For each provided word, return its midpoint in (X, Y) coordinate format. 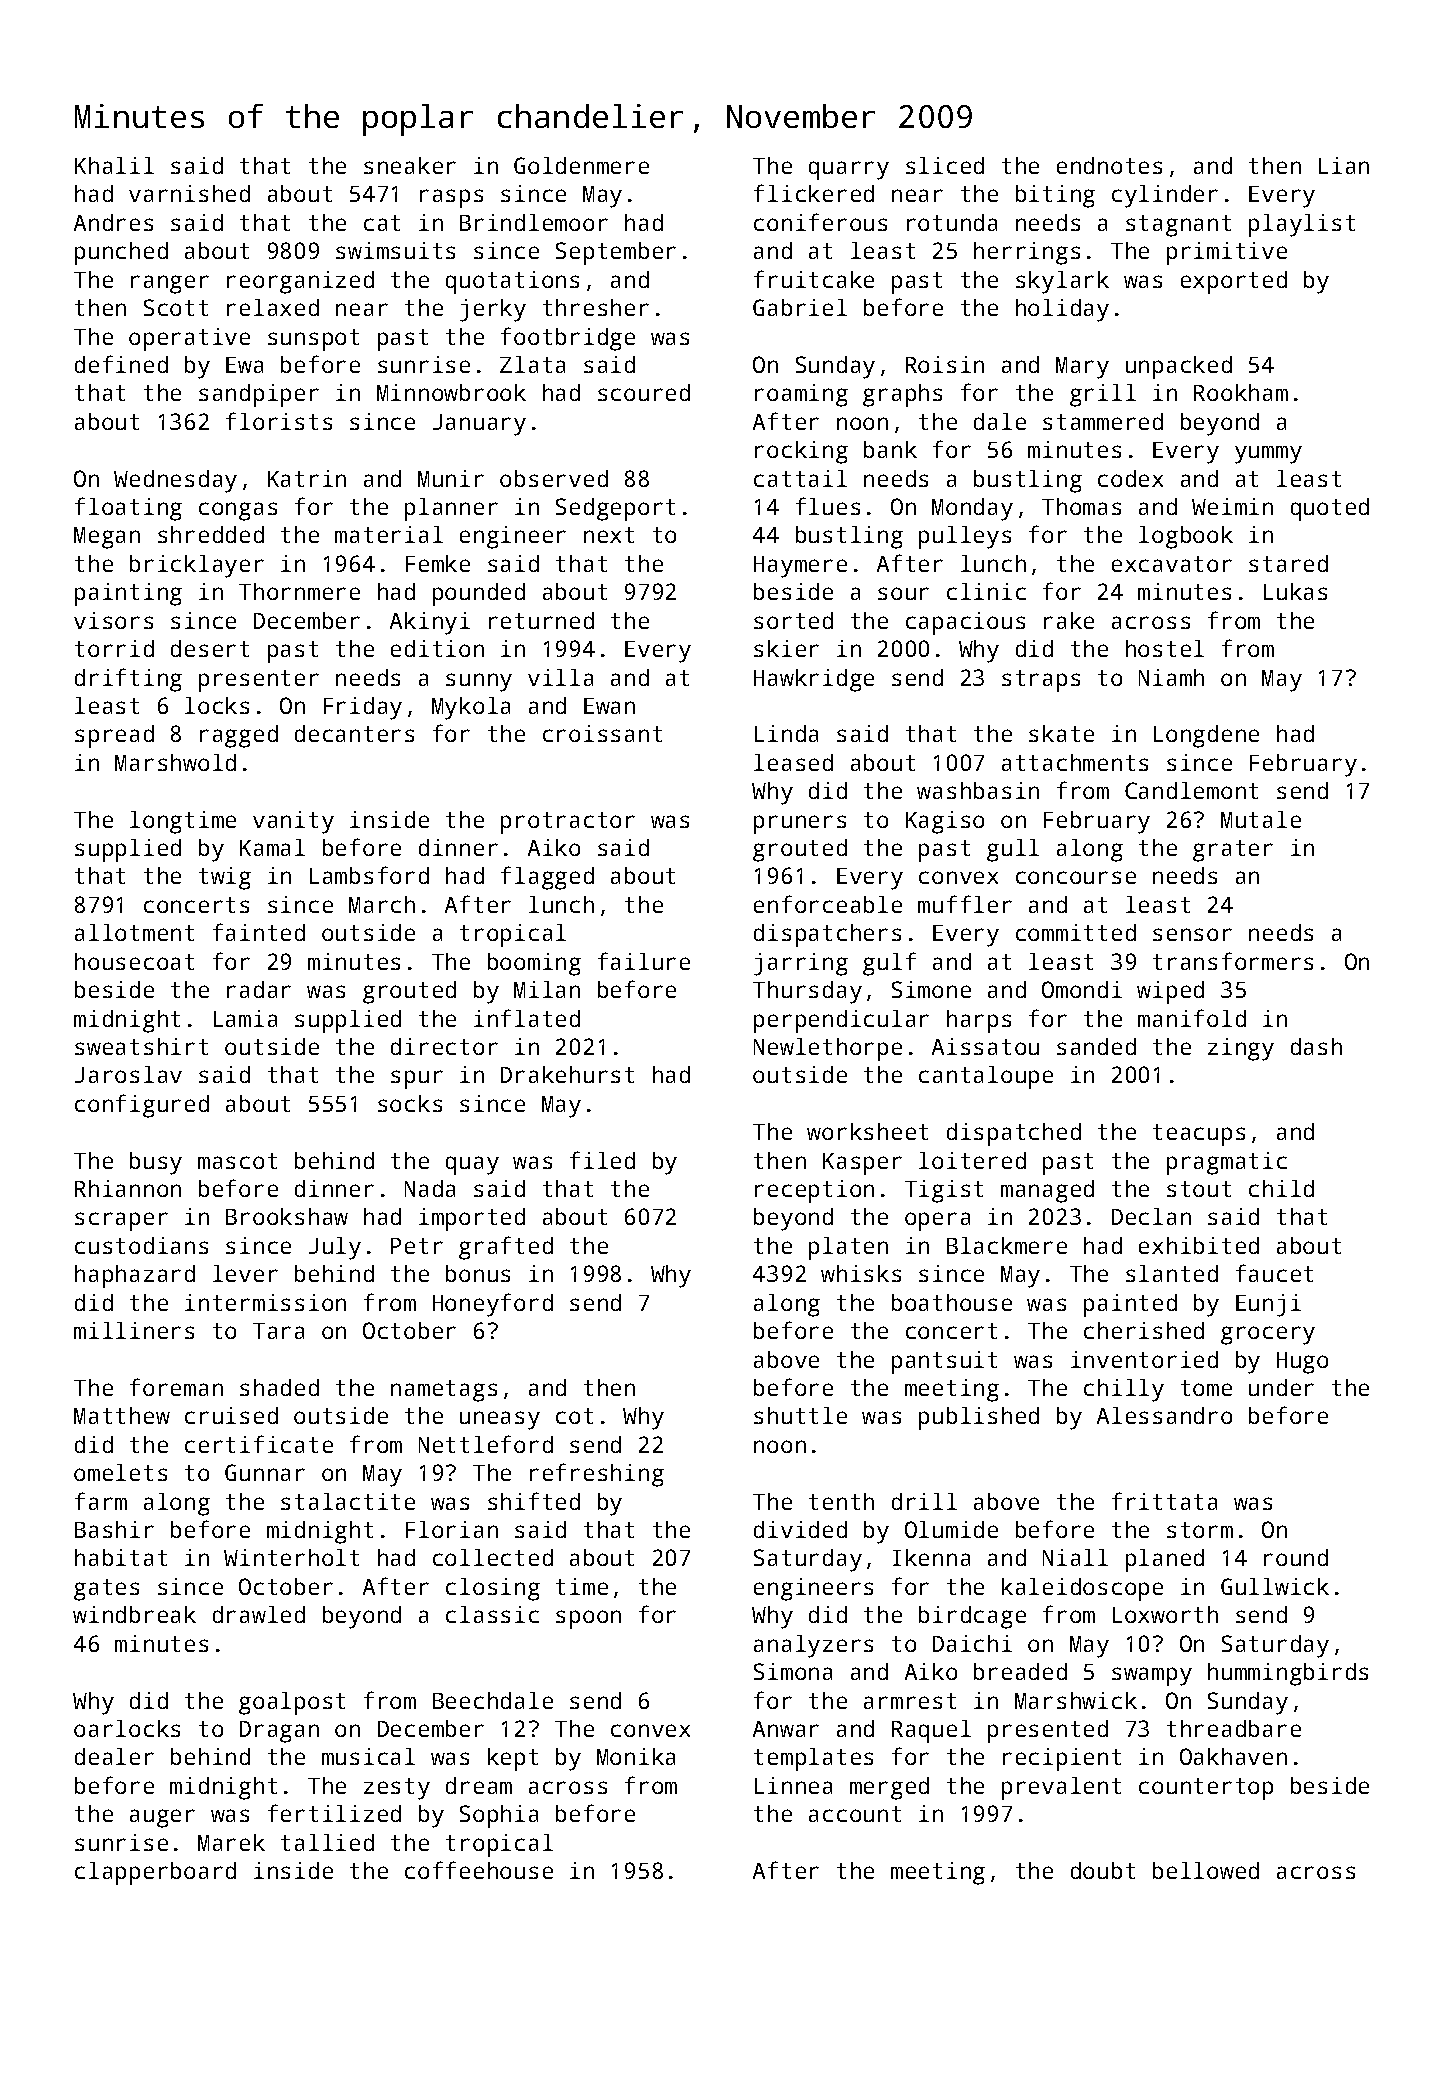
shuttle (800, 1415)
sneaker (410, 165)
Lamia (245, 1018)
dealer (114, 1756)
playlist (1302, 225)
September (616, 253)
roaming (801, 395)
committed (1076, 932)
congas (238, 511)
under (1281, 1387)
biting (1055, 196)
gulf (889, 964)
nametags (444, 1391)
